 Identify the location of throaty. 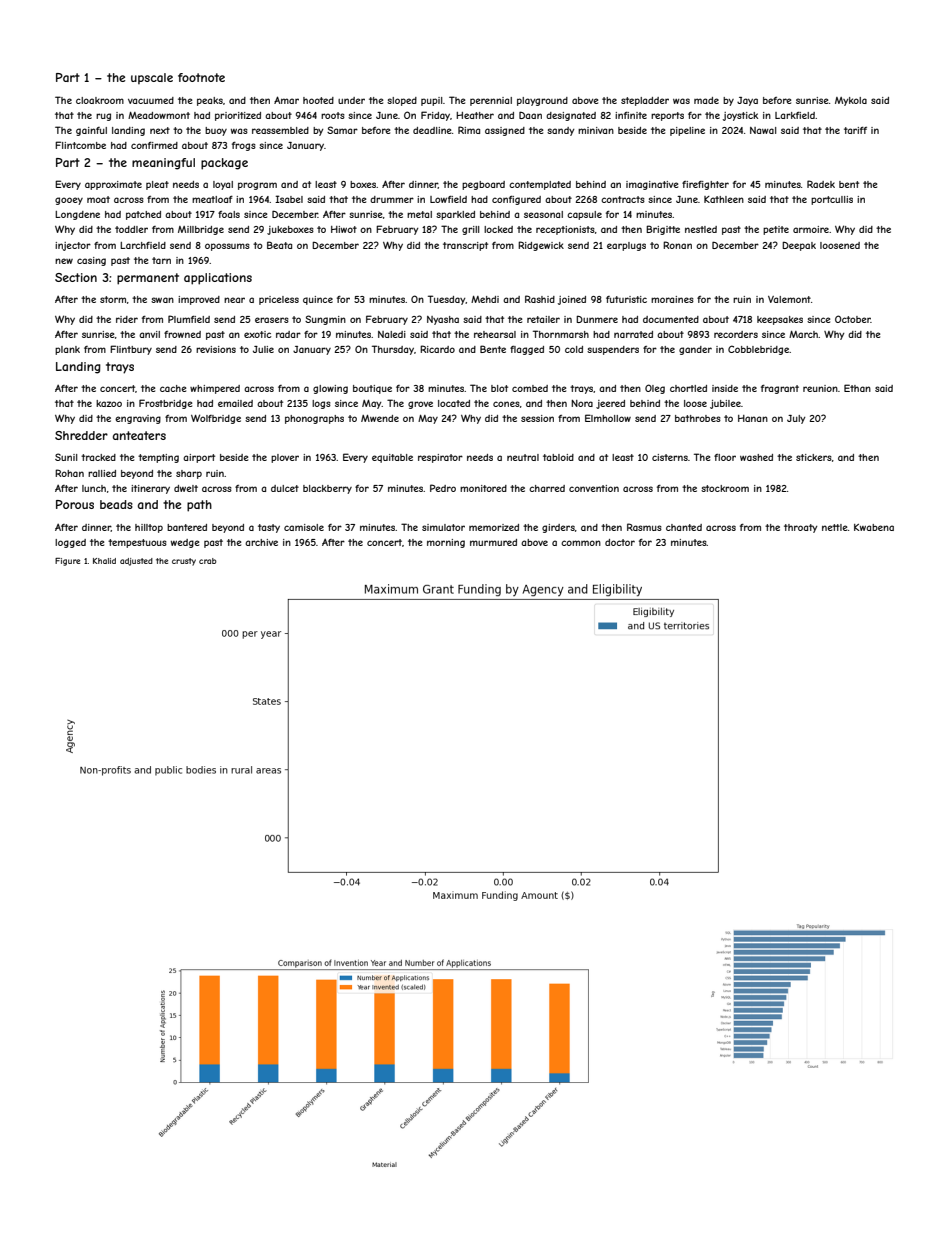
(801, 528).
